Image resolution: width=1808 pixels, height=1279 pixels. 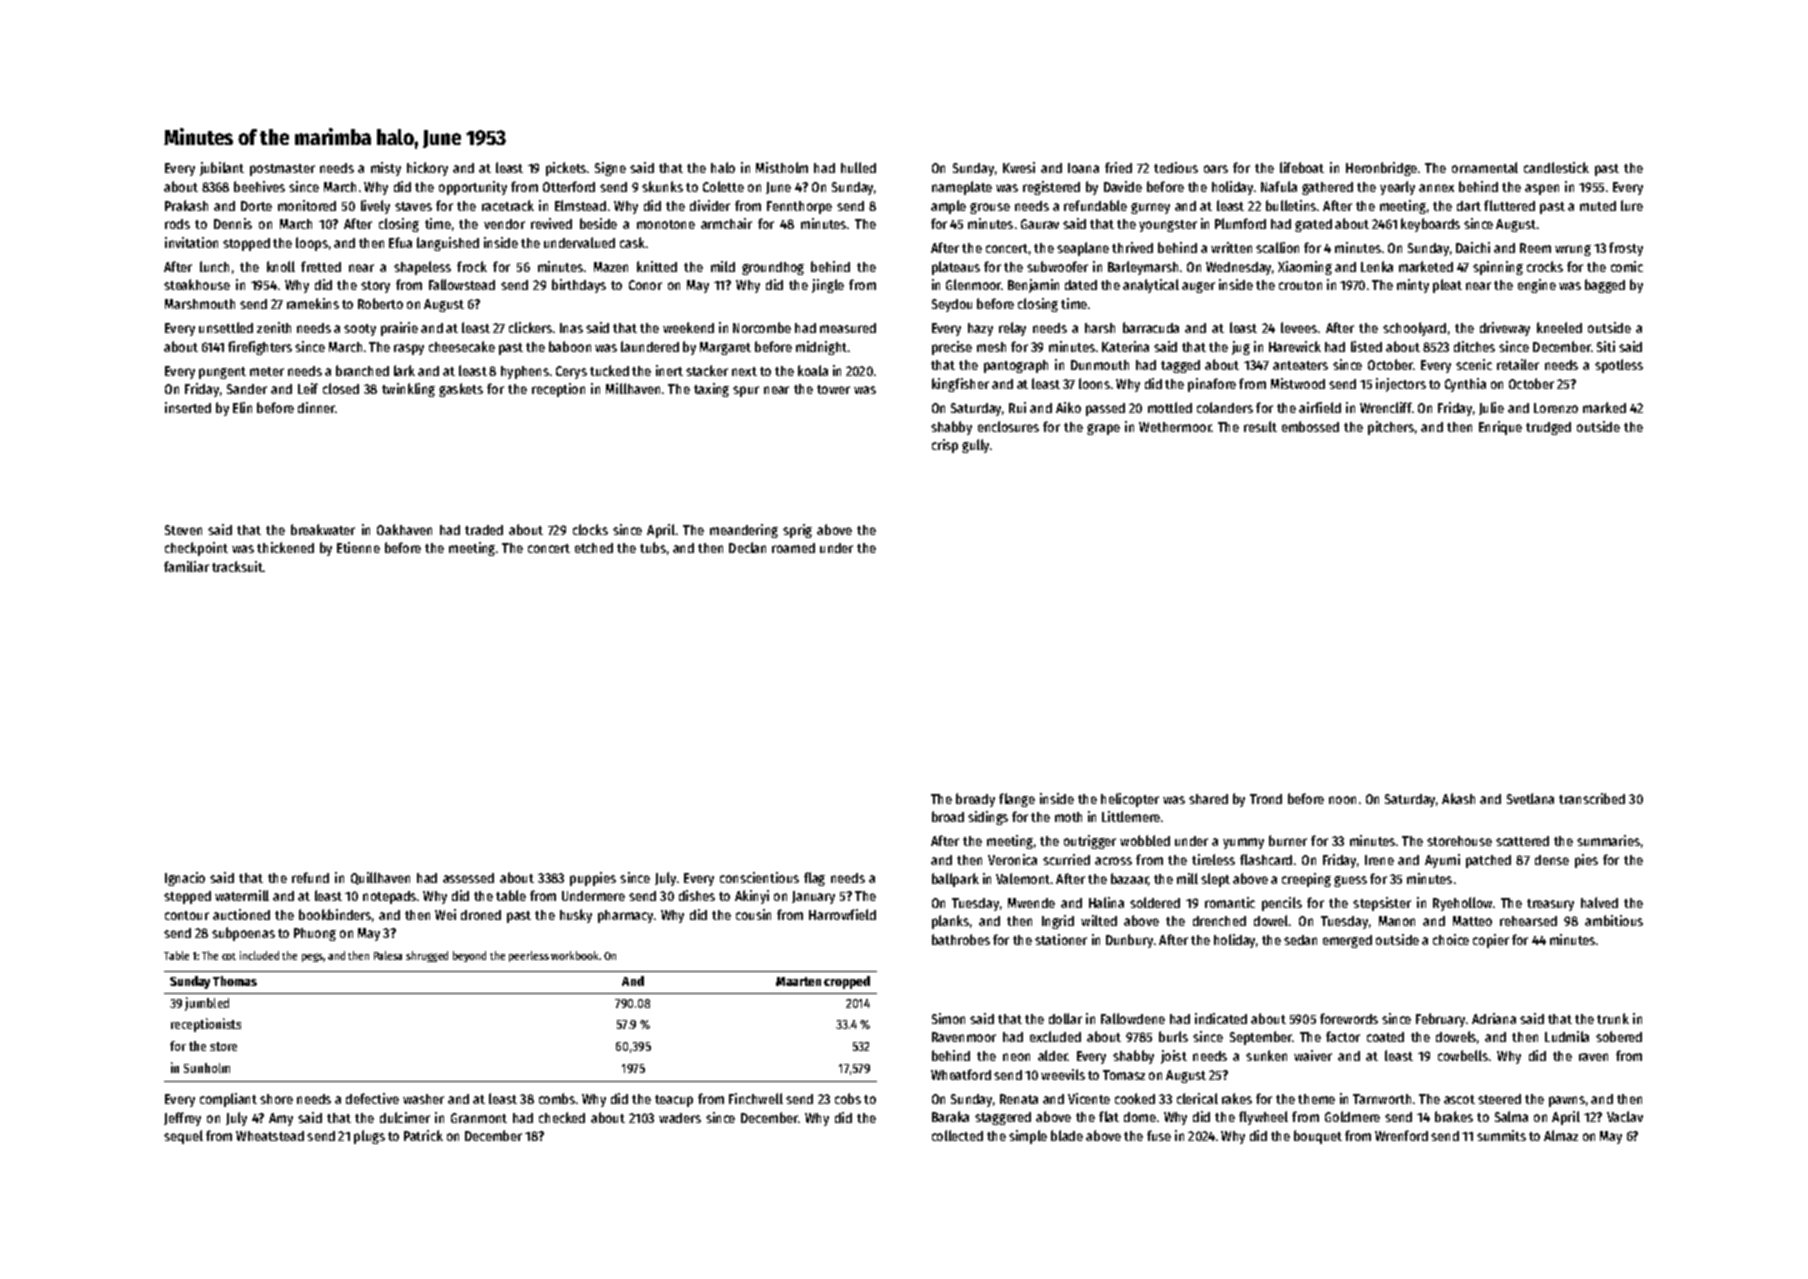 What do you see at coordinates (793, 548) in the screenshot?
I see `roamed` at bounding box center [793, 548].
